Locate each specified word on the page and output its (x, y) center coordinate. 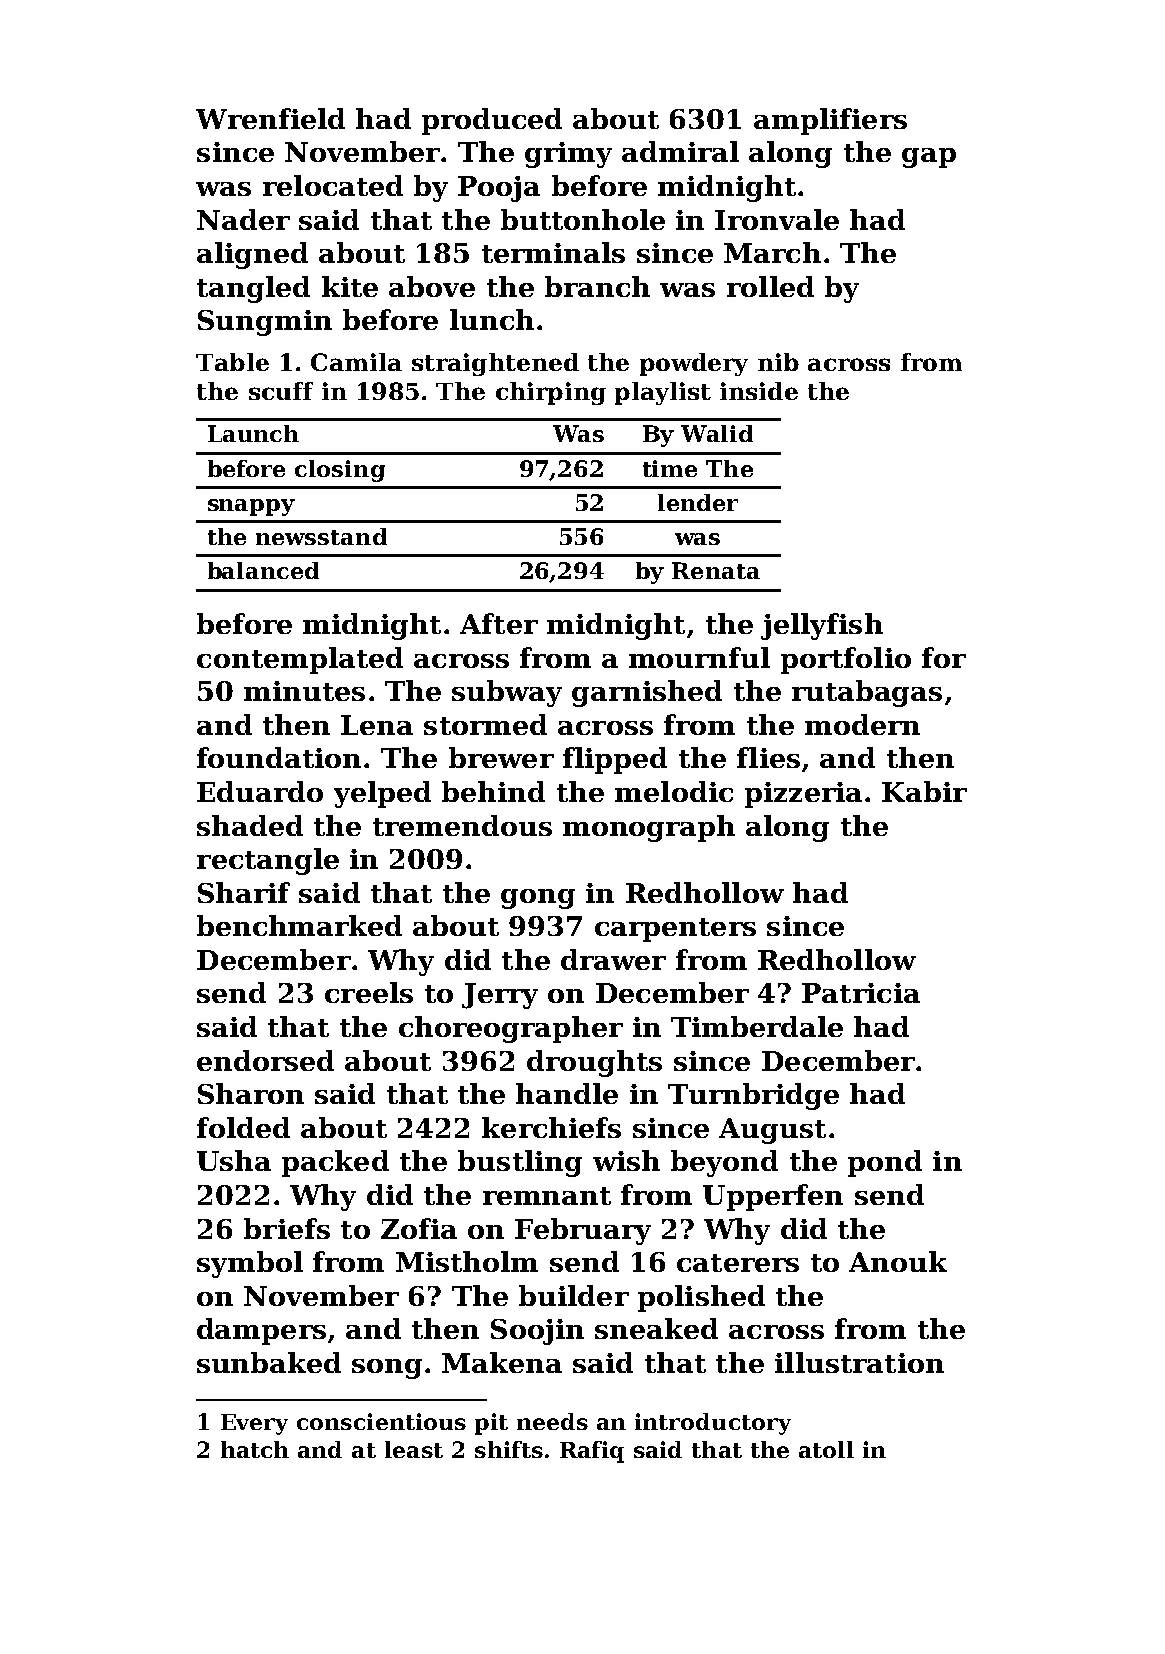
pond (885, 1163)
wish (626, 1160)
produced (492, 121)
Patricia (861, 993)
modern (862, 724)
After (499, 623)
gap (929, 158)
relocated (333, 185)
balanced (263, 570)
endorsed (265, 1060)
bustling (520, 1163)
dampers (261, 1331)
